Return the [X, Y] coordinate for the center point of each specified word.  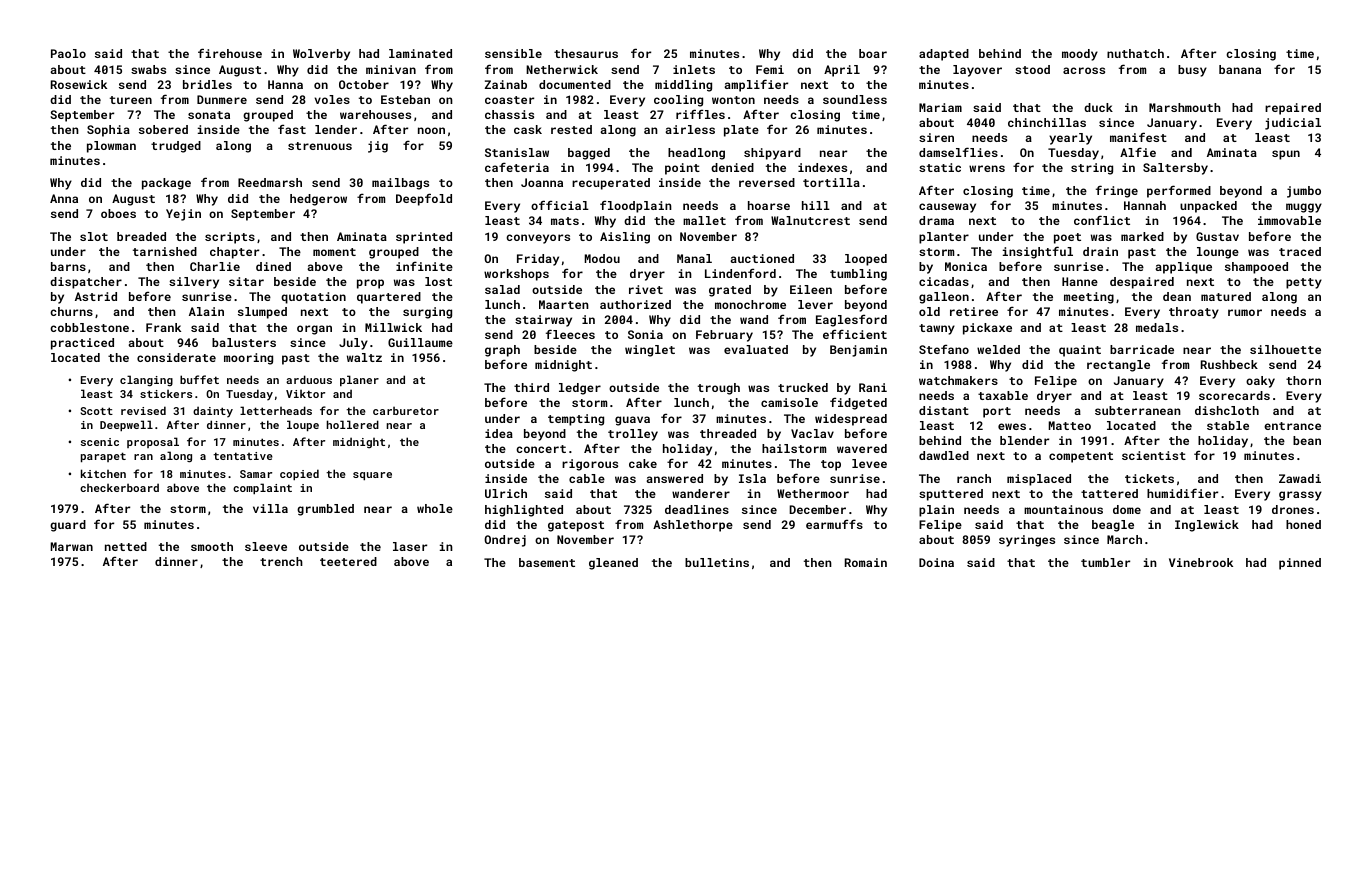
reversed [767, 182]
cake [643, 463]
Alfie [1138, 152]
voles [332, 99]
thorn [1303, 380]
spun [1286, 155]
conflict [1102, 220]
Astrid [96, 296]
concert [541, 449]
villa [270, 508]
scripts [230, 238]
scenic [100, 442]
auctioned [762, 258]
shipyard [772, 154]
